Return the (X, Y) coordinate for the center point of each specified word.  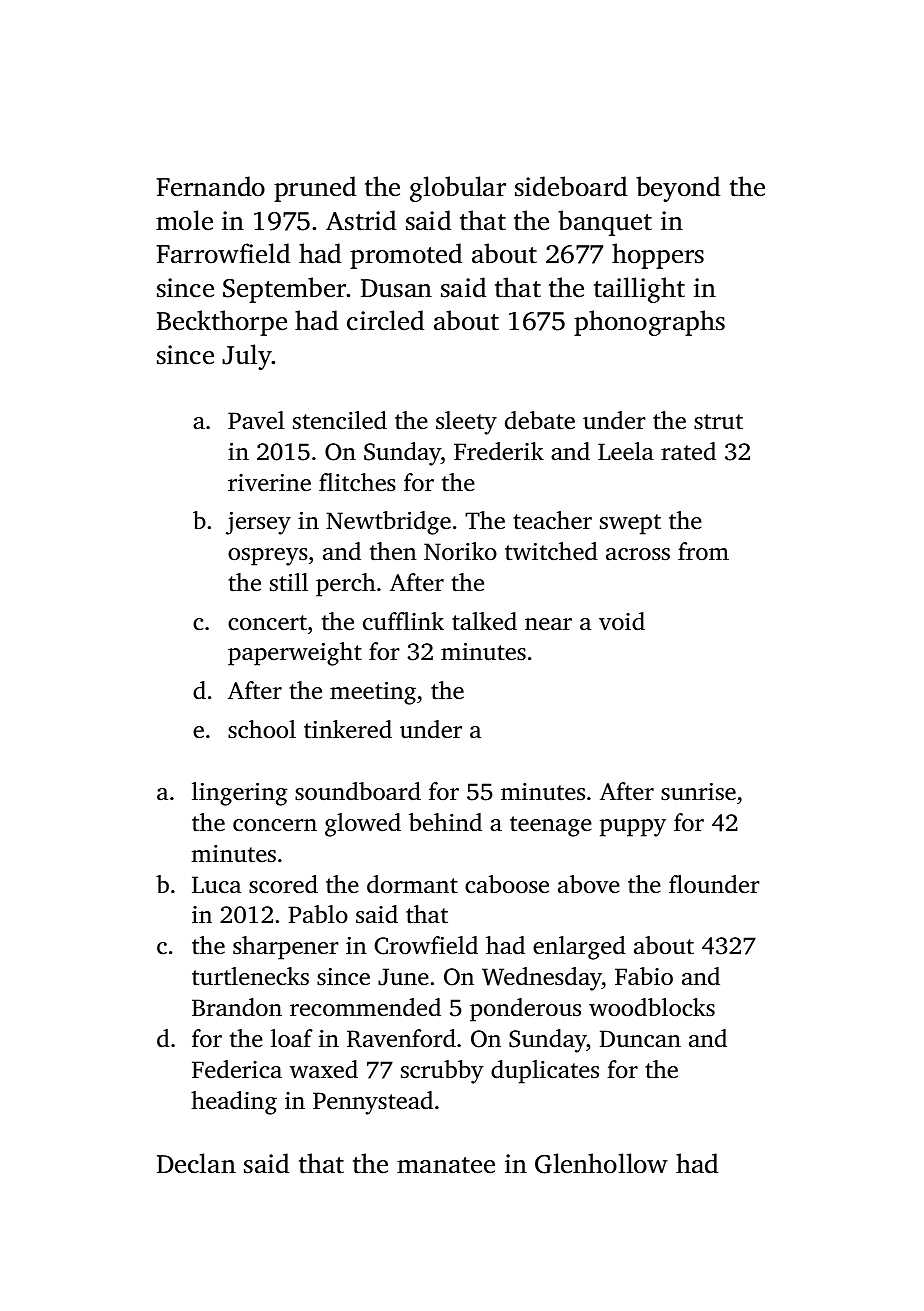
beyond (678, 189)
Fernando (211, 186)
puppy (633, 828)
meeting (373, 693)
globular (458, 189)
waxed (324, 1069)
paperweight (295, 654)
